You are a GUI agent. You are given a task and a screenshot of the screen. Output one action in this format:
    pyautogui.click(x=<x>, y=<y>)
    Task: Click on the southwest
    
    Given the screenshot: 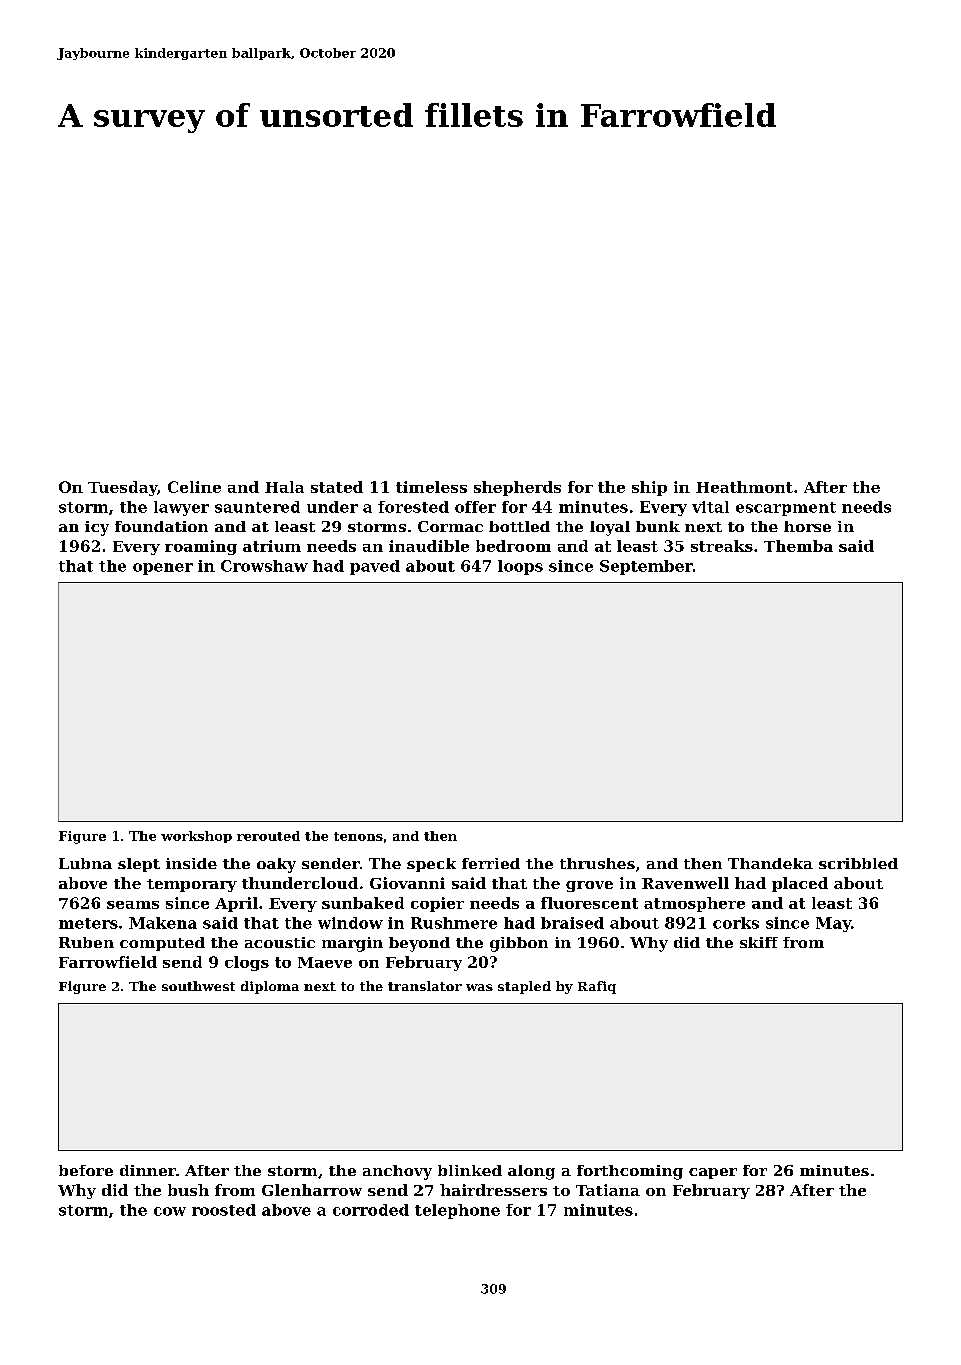 What is the action you would take?
    pyautogui.click(x=198, y=986)
